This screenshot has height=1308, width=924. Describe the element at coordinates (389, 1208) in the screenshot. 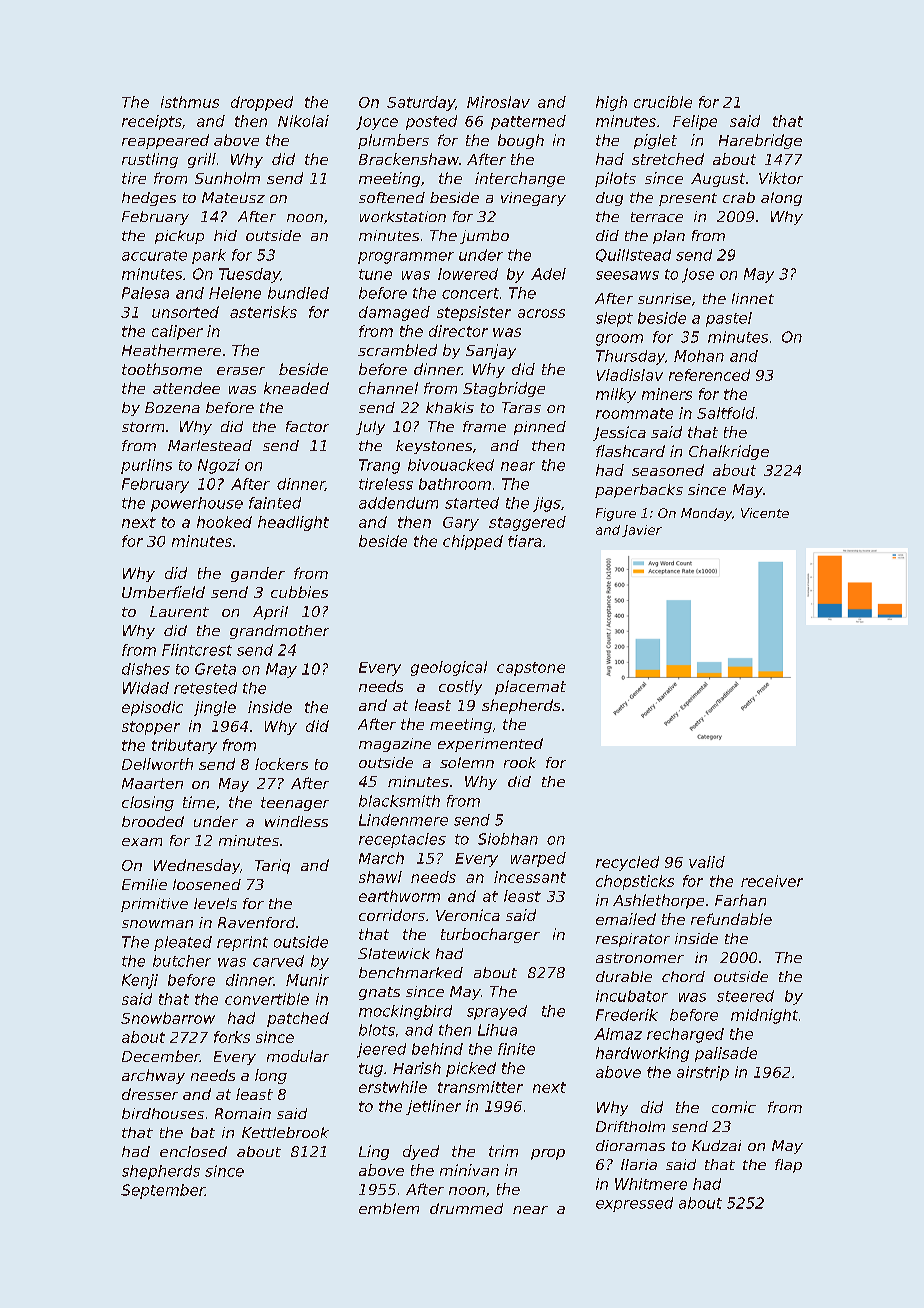

I see `emblem` at that location.
